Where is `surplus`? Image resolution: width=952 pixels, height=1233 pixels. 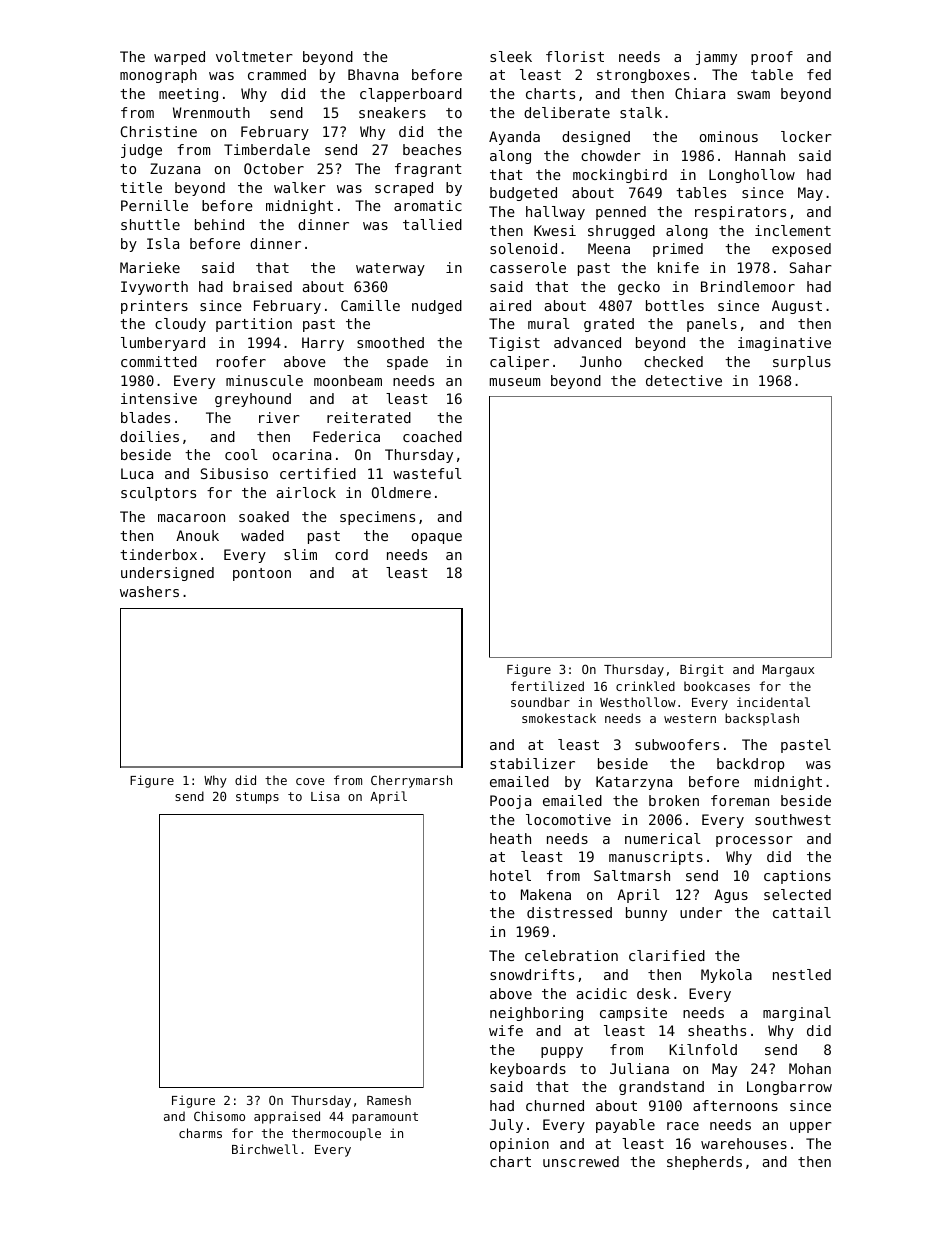
surplus is located at coordinates (802, 363).
